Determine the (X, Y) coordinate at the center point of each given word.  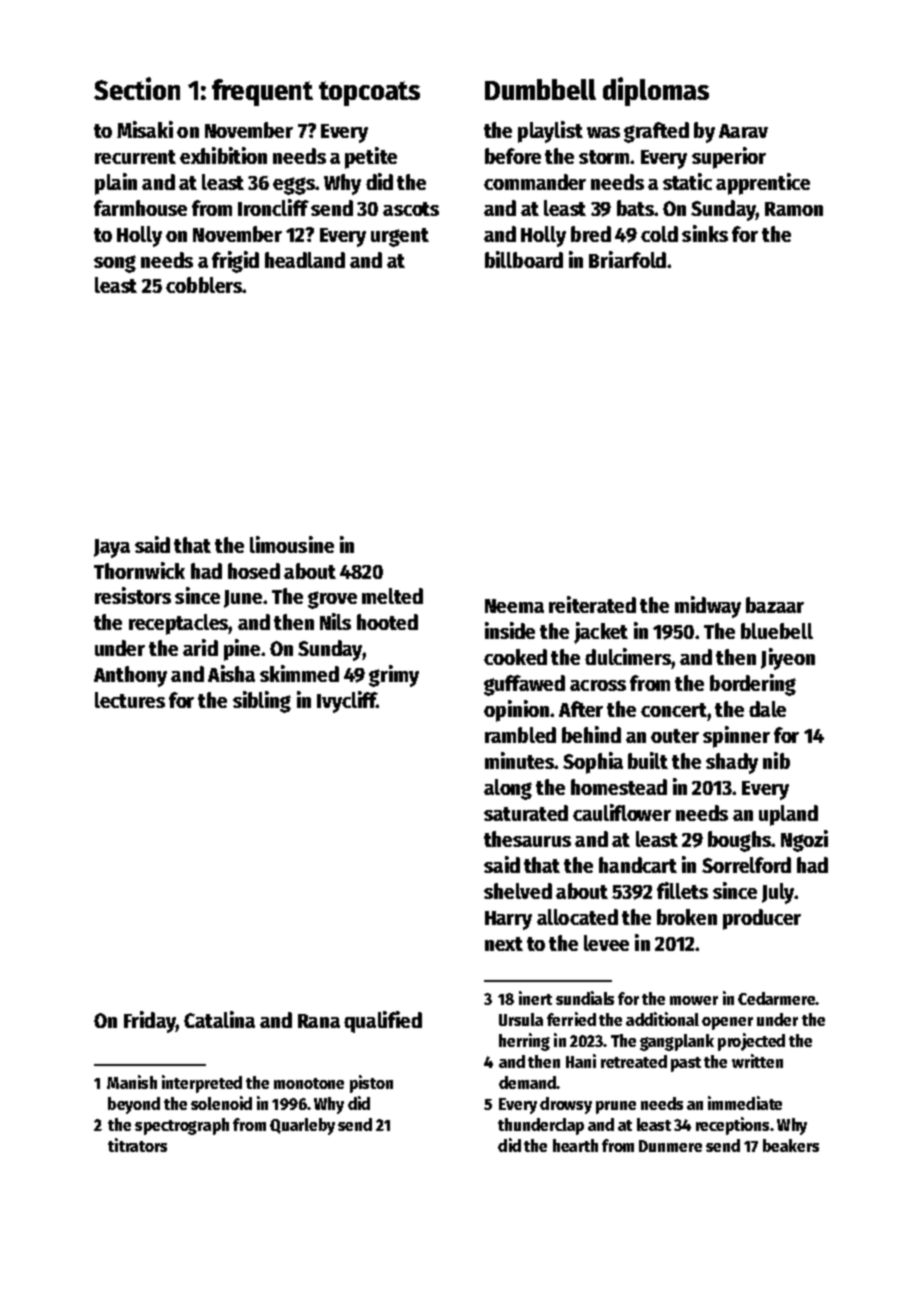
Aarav (743, 131)
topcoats (369, 93)
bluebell (777, 631)
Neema (514, 606)
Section (137, 88)
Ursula (521, 1019)
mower (694, 1000)
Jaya (112, 548)
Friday (150, 1022)
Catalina (219, 1019)
